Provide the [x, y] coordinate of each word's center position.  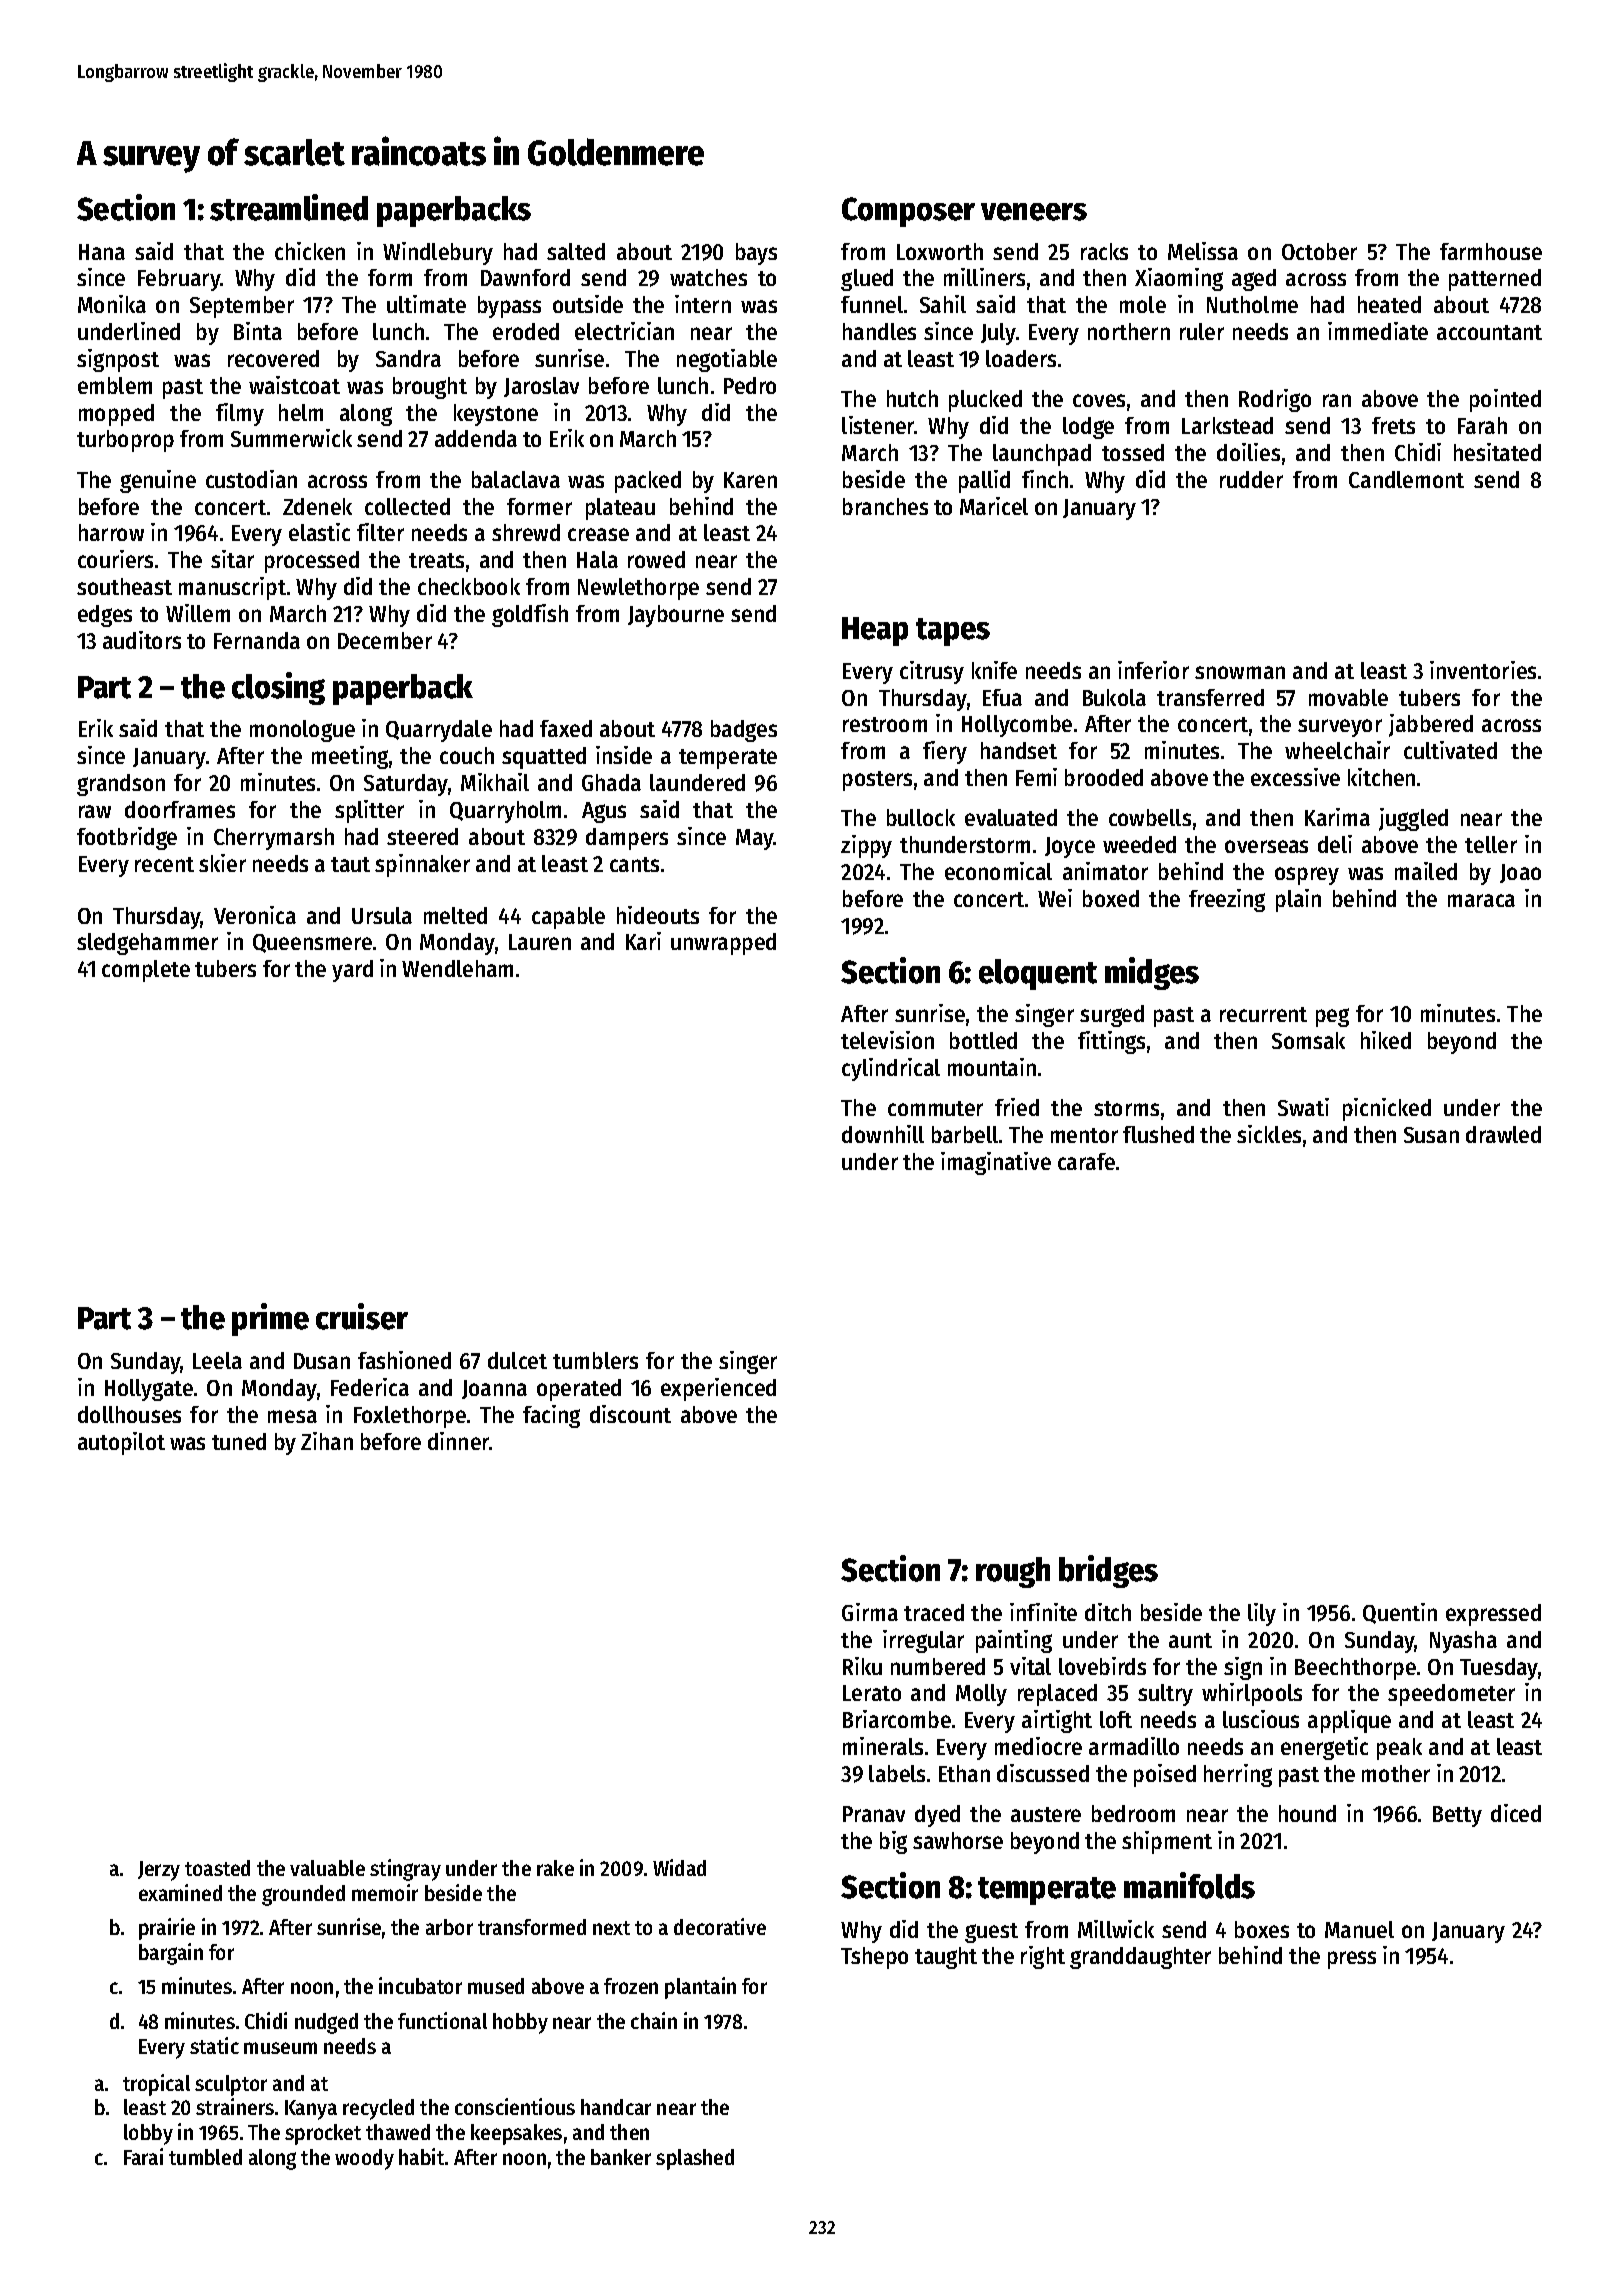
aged [1254, 280]
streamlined [289, 207]
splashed [695, 2159]
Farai [143, 2156]
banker [621, 2157]
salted [576, 251]
